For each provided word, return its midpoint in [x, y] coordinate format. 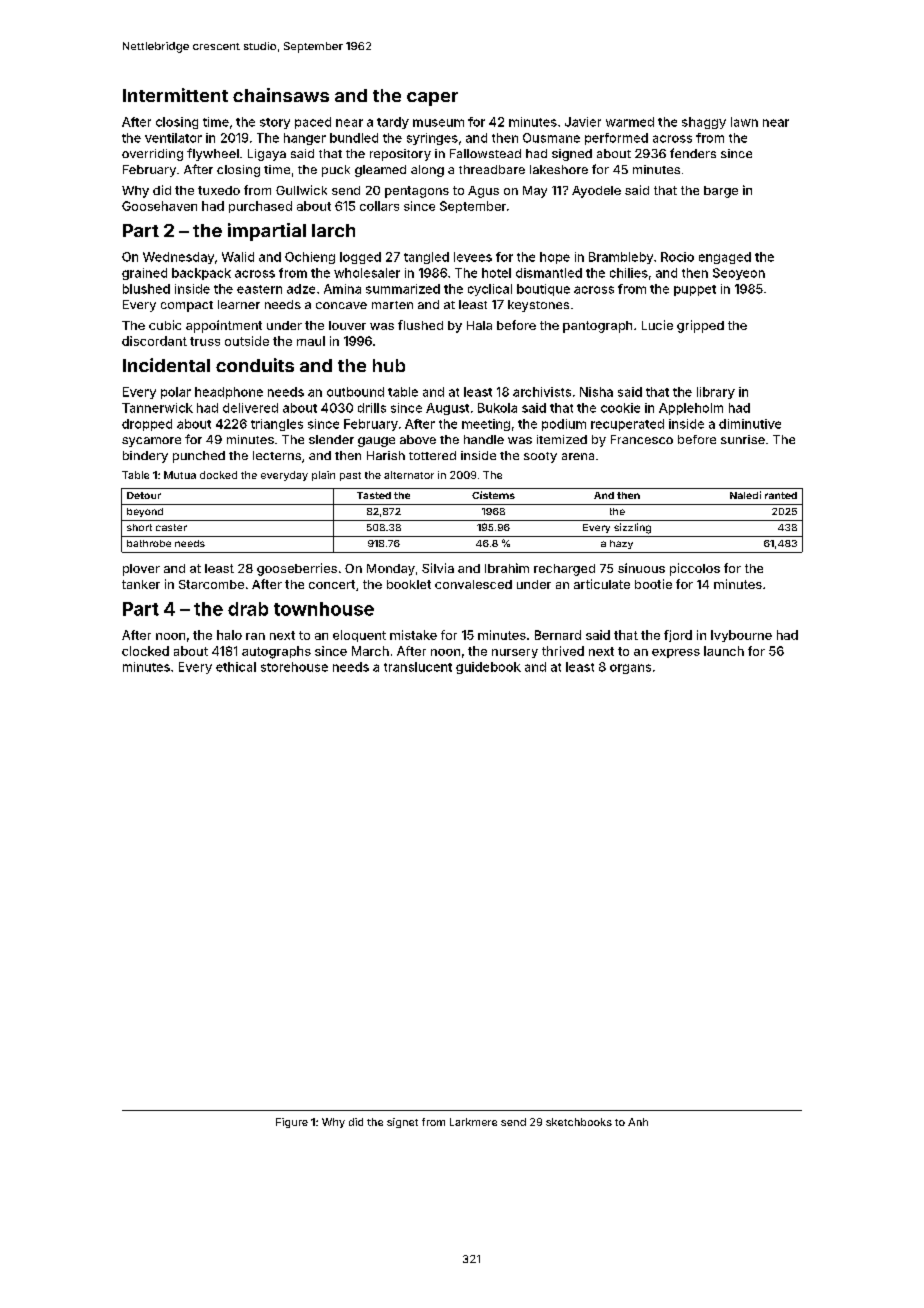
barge [721, 192]
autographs [276, 652]
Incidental [166, 365]
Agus [483, 192]
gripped [700, 326]
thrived [563, 651]
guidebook [488, 668]
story [275, 123]
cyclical [490, 290]
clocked [145, 651]
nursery [515, 653]
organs [630, 669]
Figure [292, 1123]
